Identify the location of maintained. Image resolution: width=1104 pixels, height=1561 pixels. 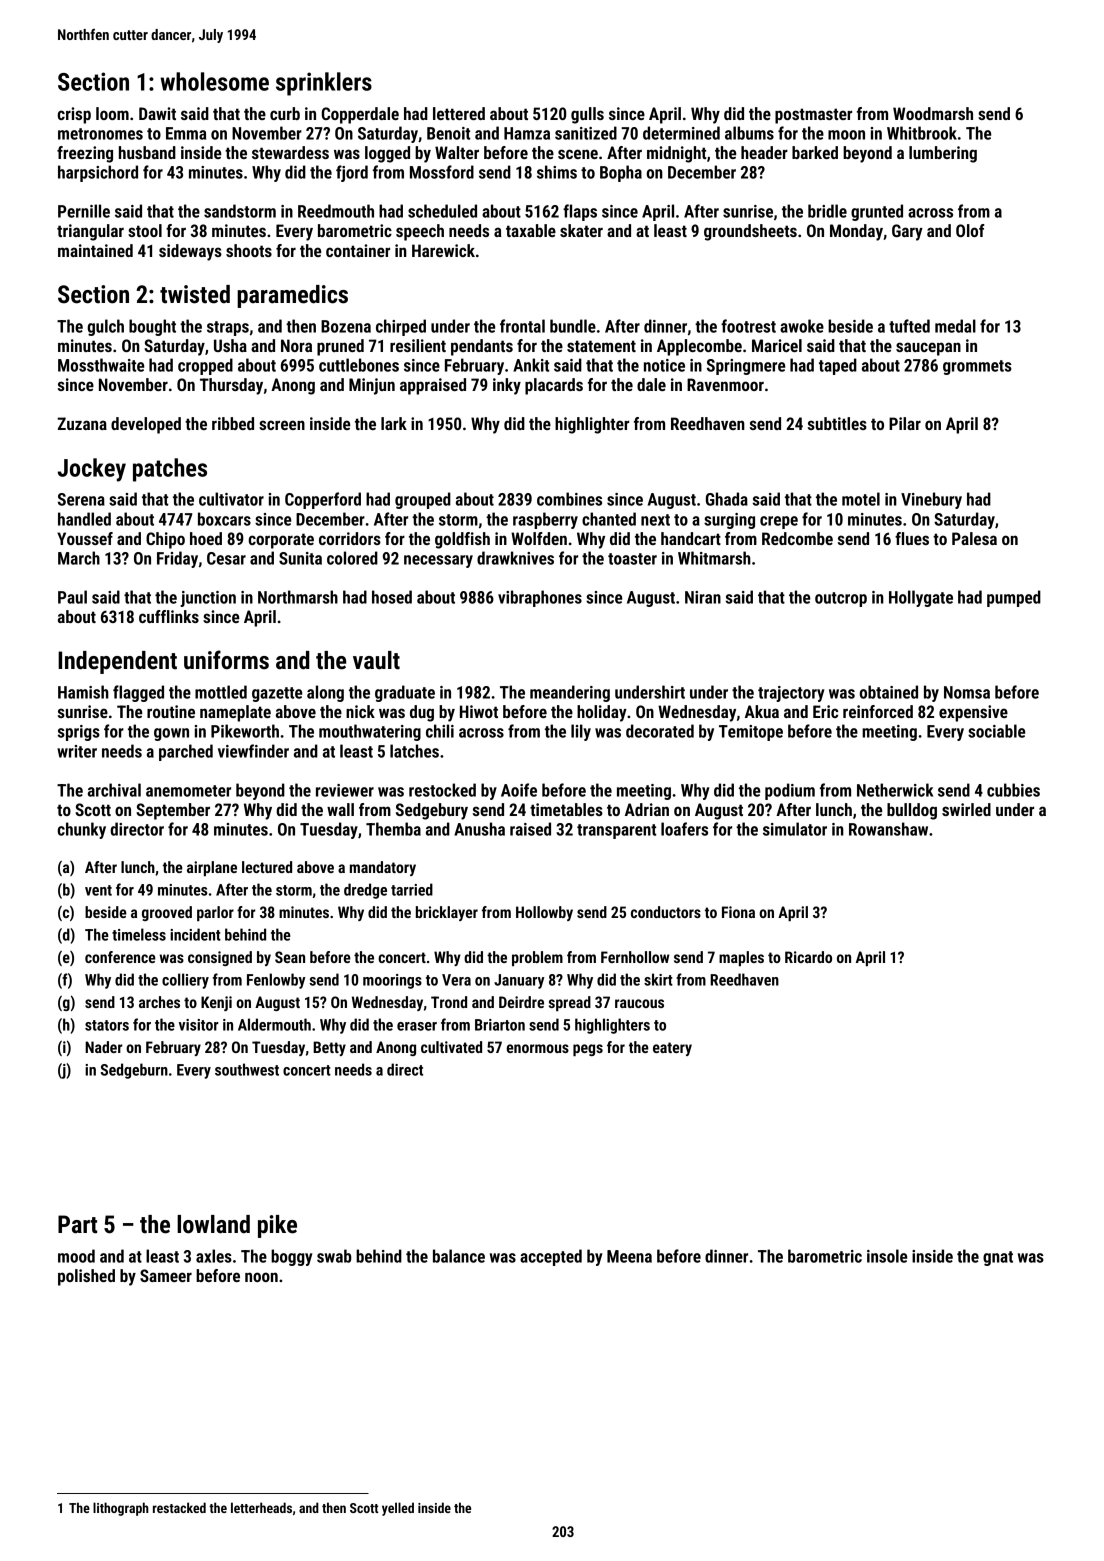
(95, 250).
